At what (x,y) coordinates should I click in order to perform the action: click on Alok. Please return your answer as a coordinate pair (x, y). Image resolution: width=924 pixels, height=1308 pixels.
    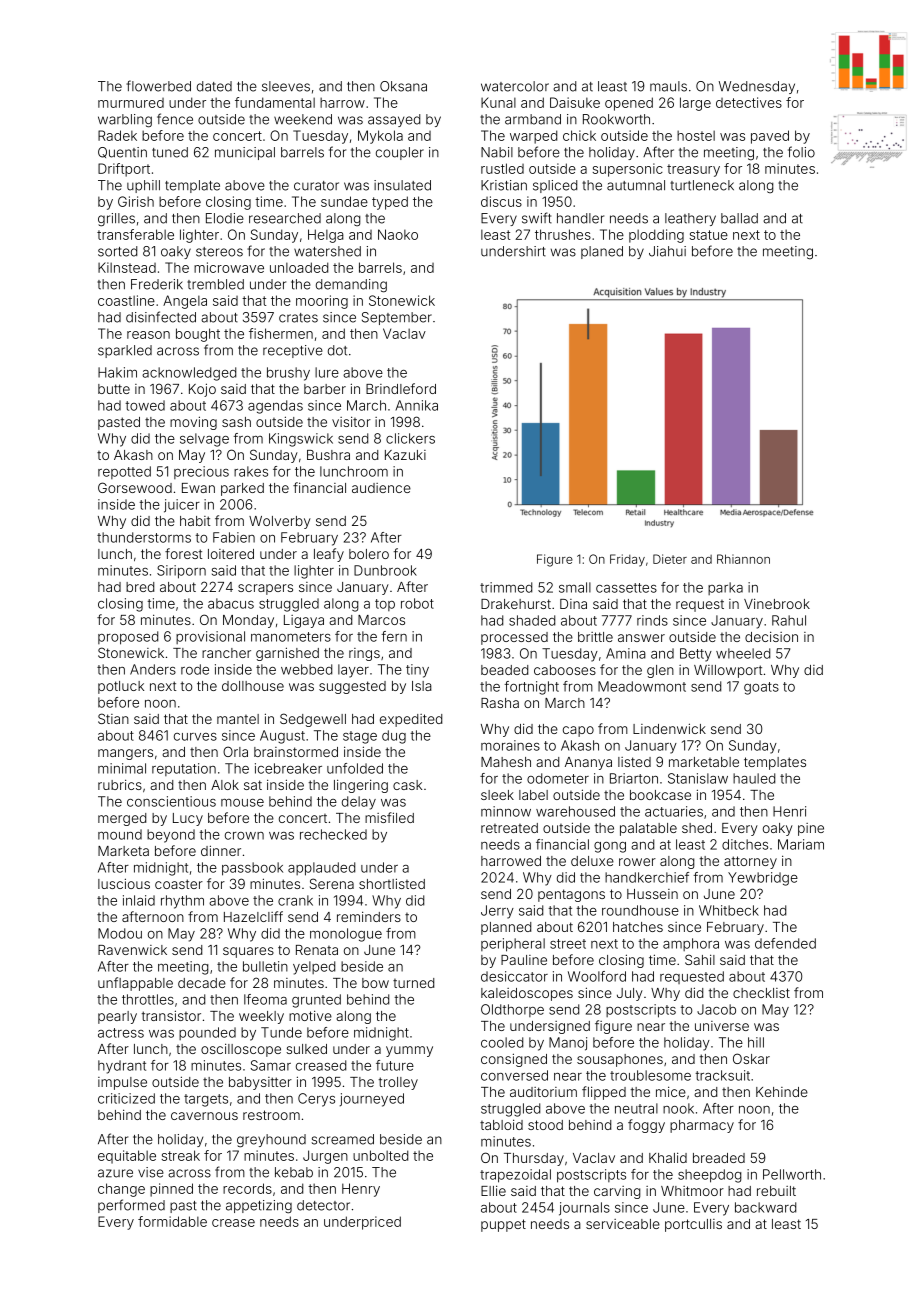
    Looking at the image, I should click on (225, 785).
